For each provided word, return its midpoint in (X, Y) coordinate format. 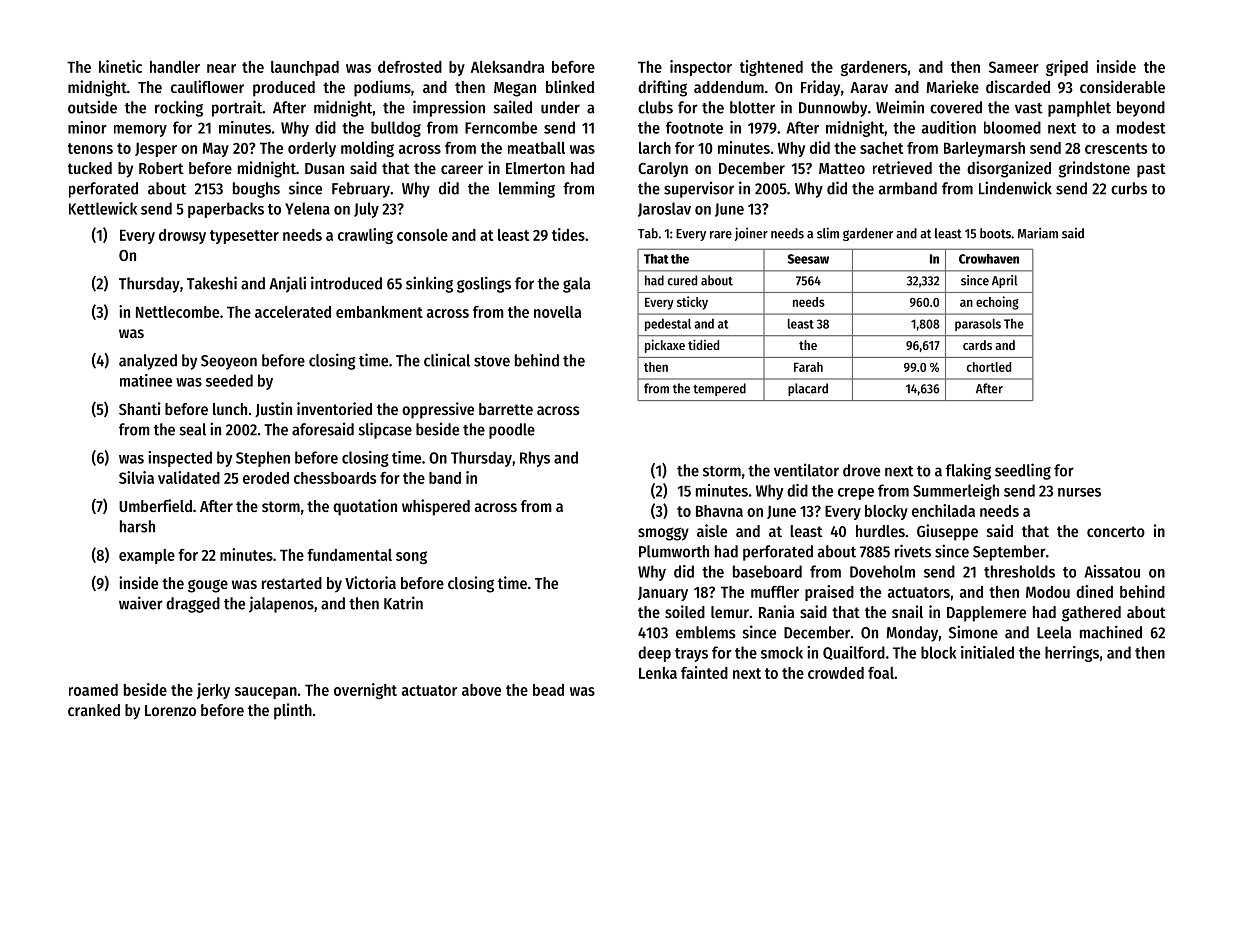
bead (548, 690)
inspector (701, 68)
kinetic (120, 66)
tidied (703, 344)
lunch (230, 409)
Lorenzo (170, 710)
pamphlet (1079, 109)
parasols (978, 325)
